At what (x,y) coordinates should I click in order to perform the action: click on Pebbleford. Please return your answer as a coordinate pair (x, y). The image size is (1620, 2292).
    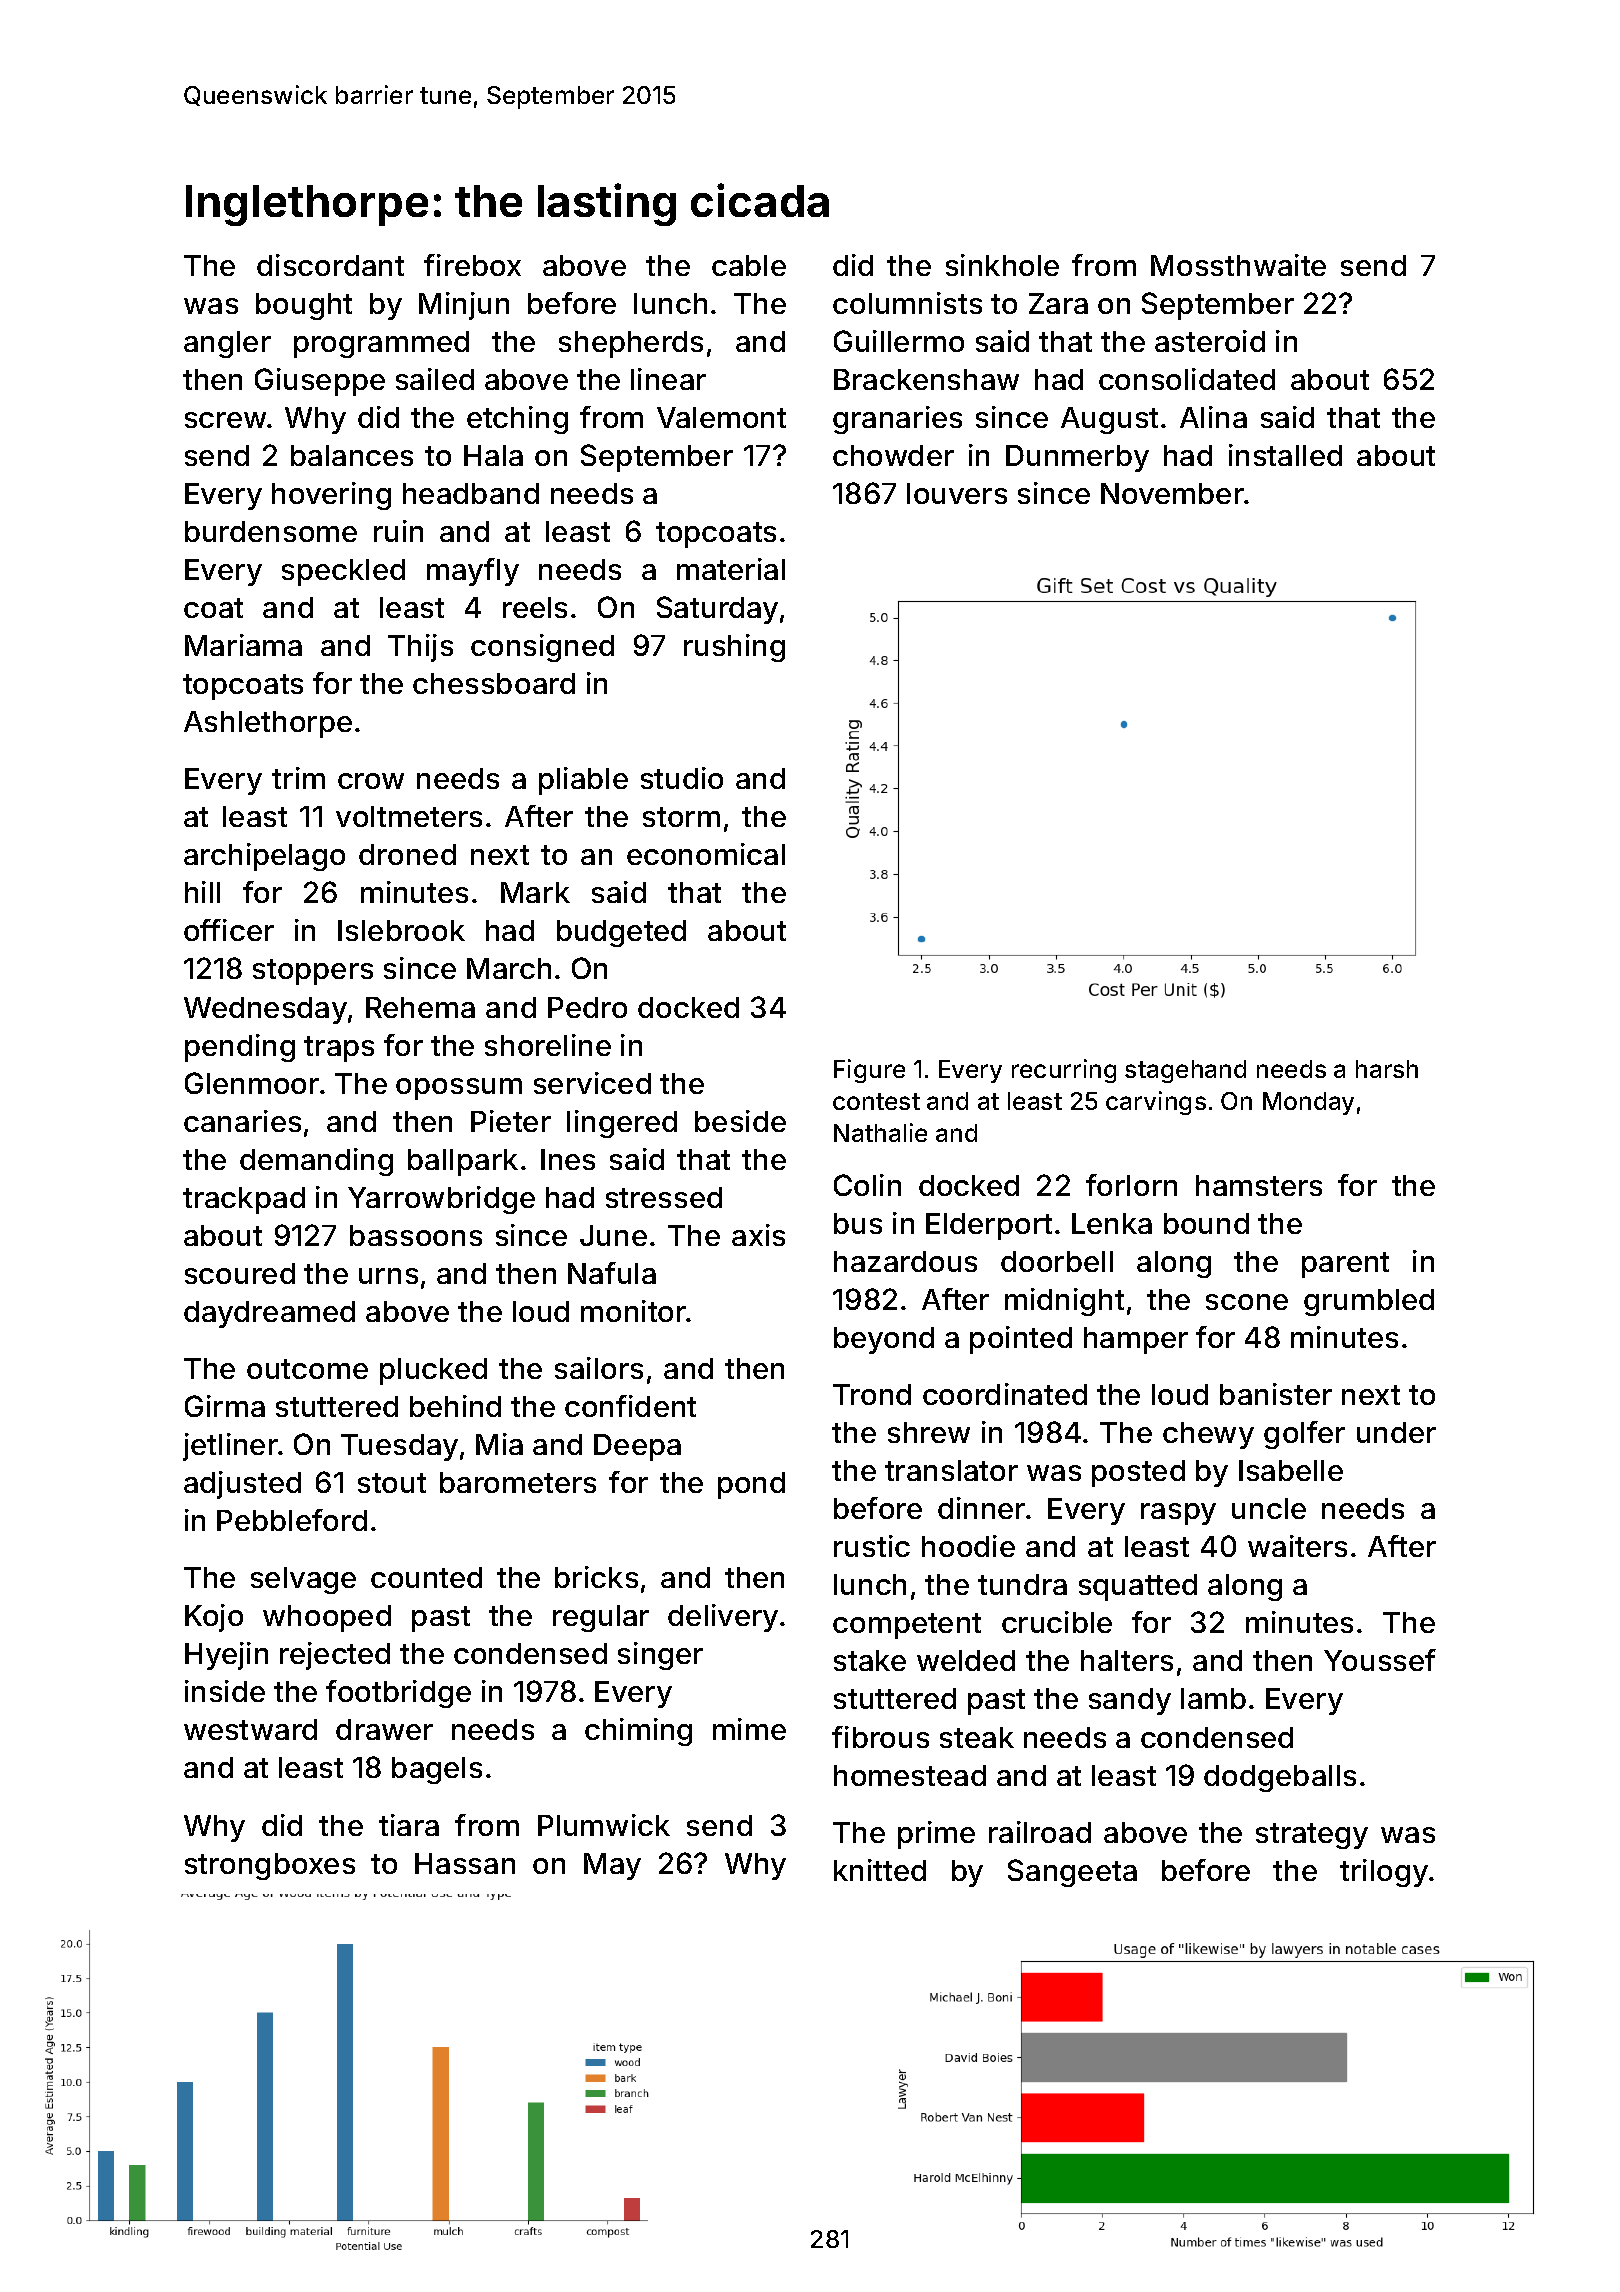
    Looking at the image, I should click on (292, 1520).
